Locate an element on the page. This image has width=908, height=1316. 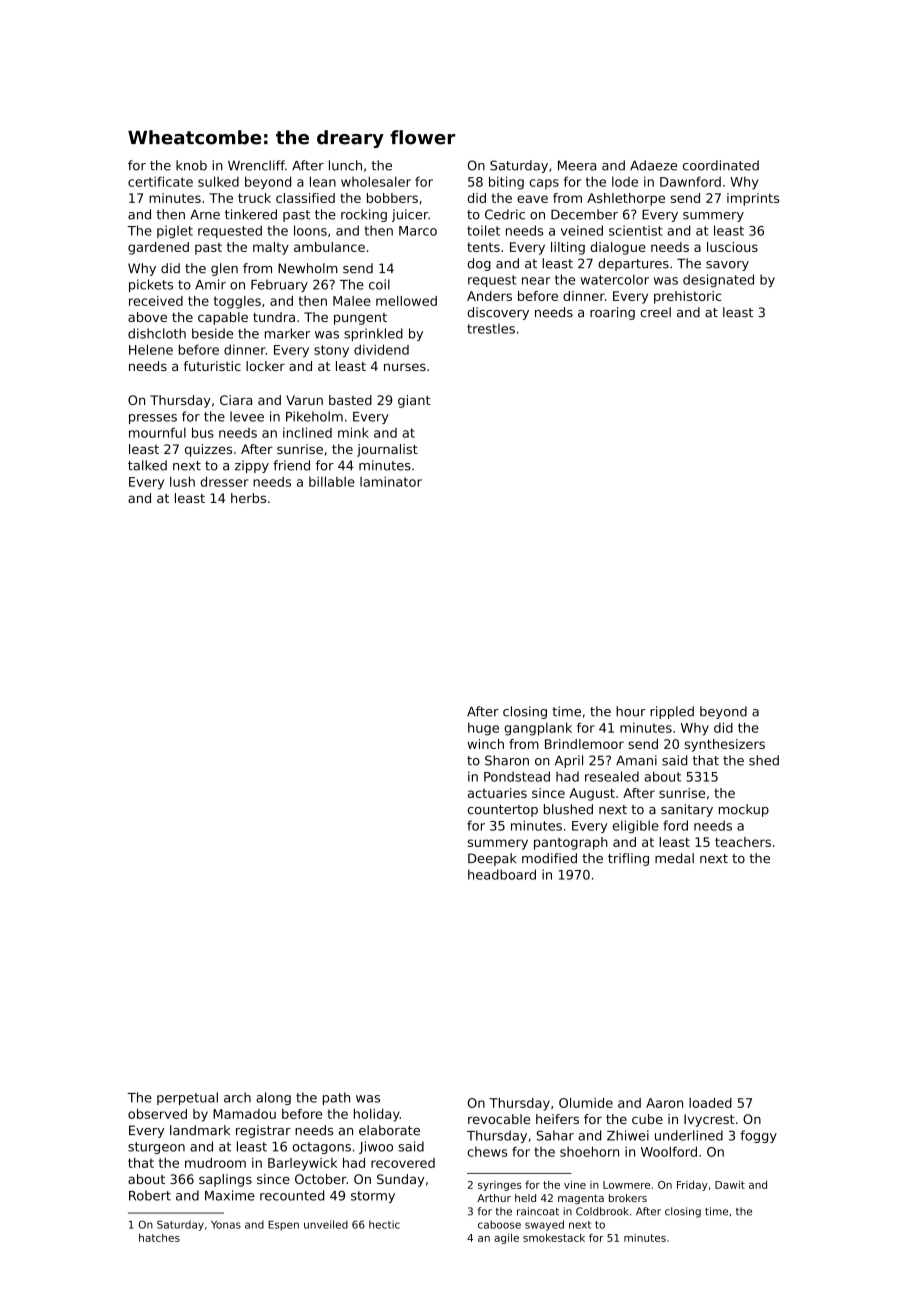
knob is located at coordinates (191, 165).
